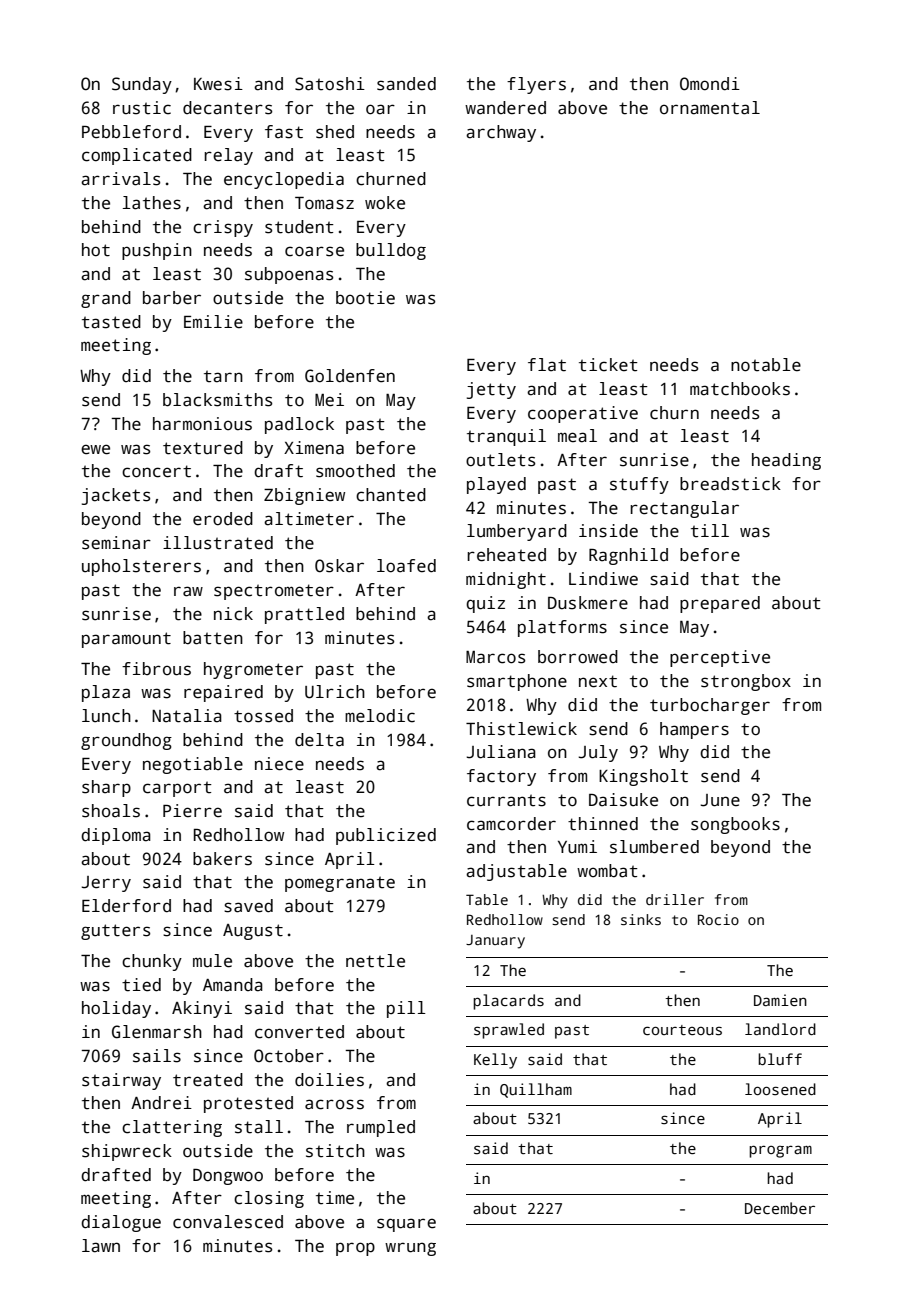 The image size is (908, 1316). What do you see at coordinates (406, 84) in the screenshot?
I see `sanded` at bounding box center [406, 84].
